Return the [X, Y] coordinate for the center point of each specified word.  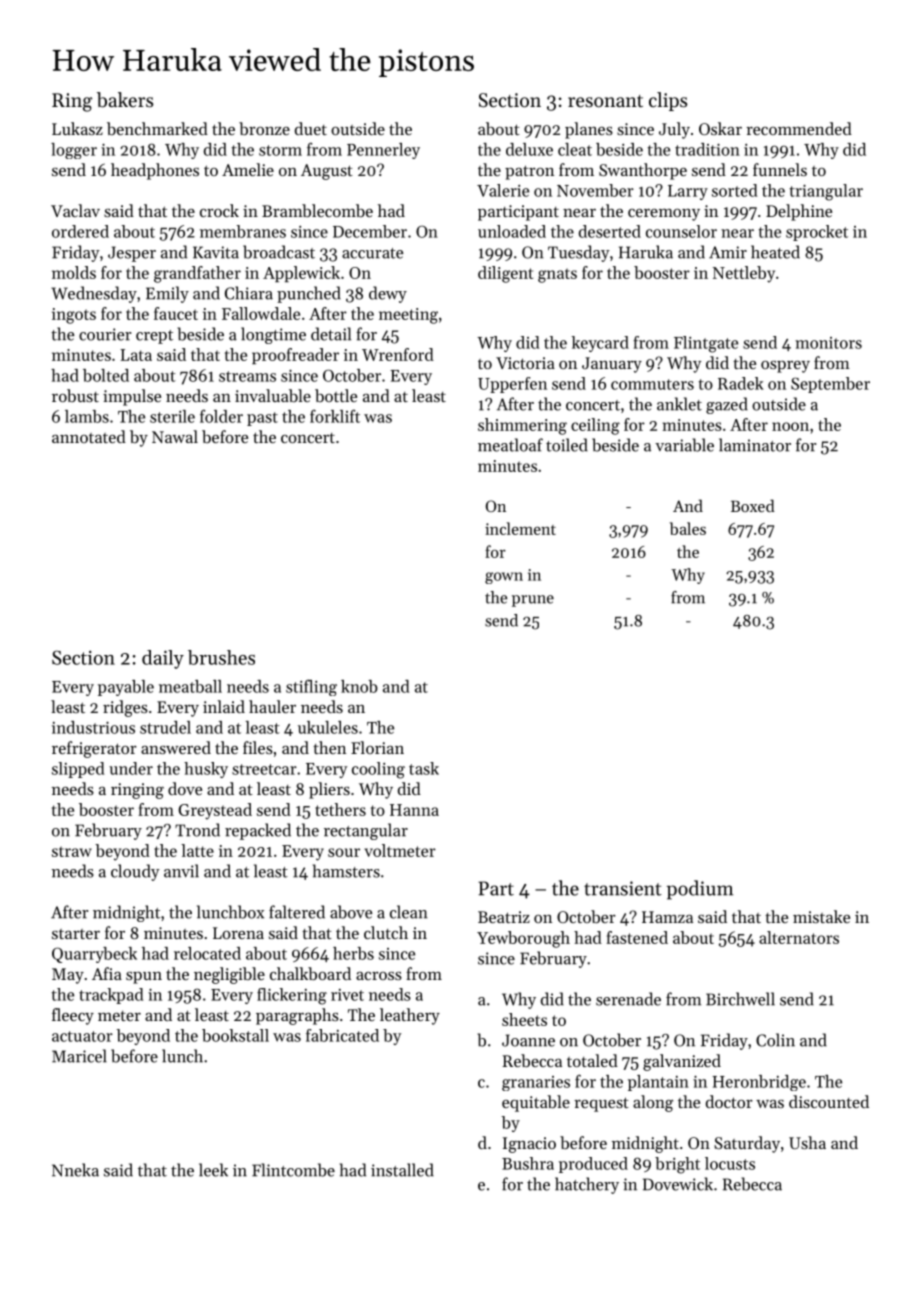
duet [311, 128]
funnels [780, 169]
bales [688, 528]
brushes [221, 657]
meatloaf [510, 445]
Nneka [75, 1170]
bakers [125, 100]
